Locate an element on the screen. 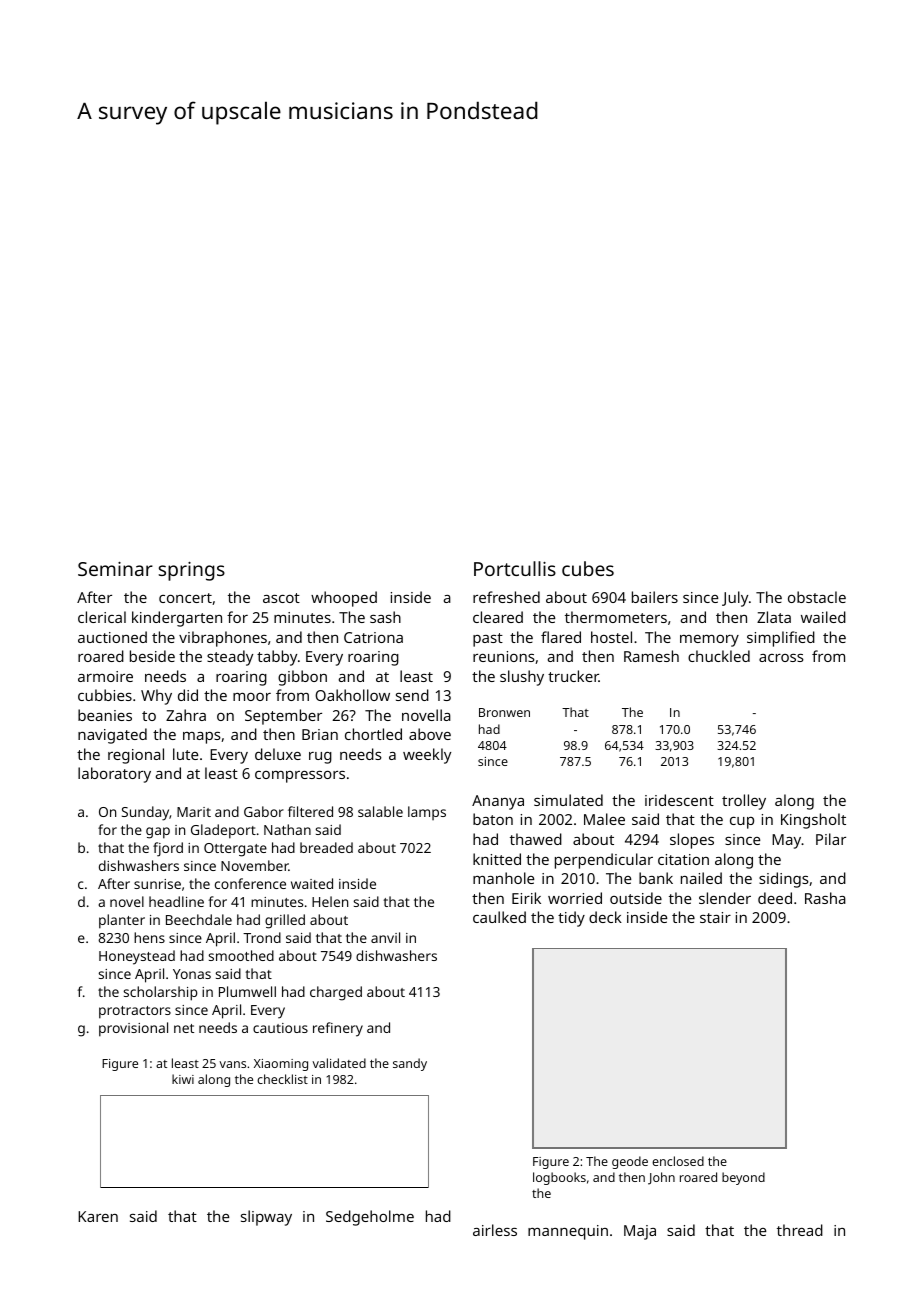 The height and width of the screenshot is (1308, 924). sandy is located at coordinates (410, 1064).
